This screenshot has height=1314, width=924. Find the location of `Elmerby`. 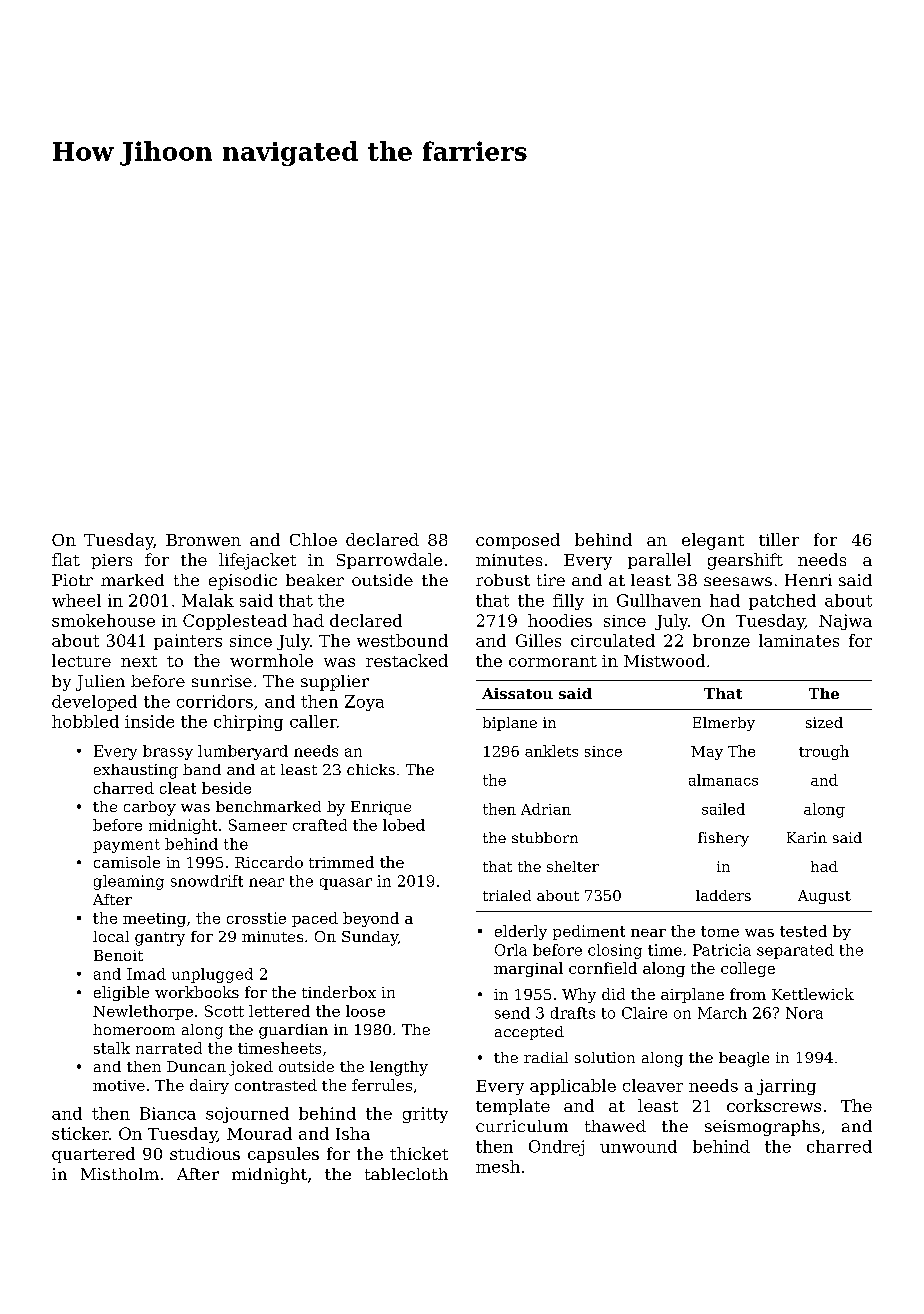

Elmerby is located at coordinates (724, 724).
